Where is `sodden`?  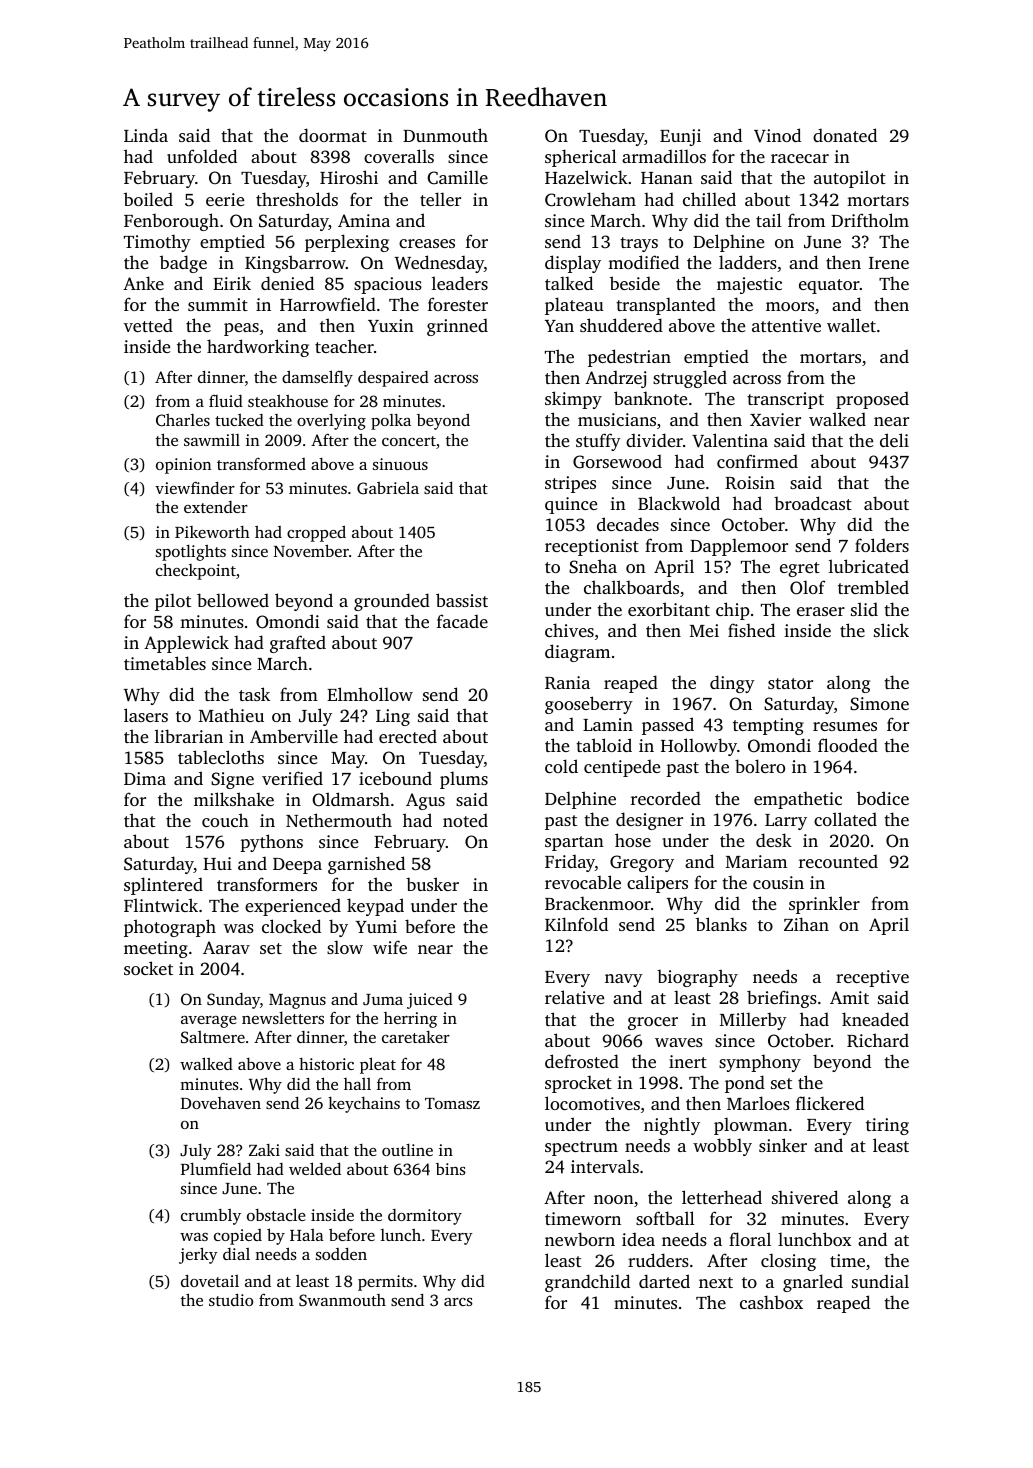
sodden is located at coordinates (341, 1253).
